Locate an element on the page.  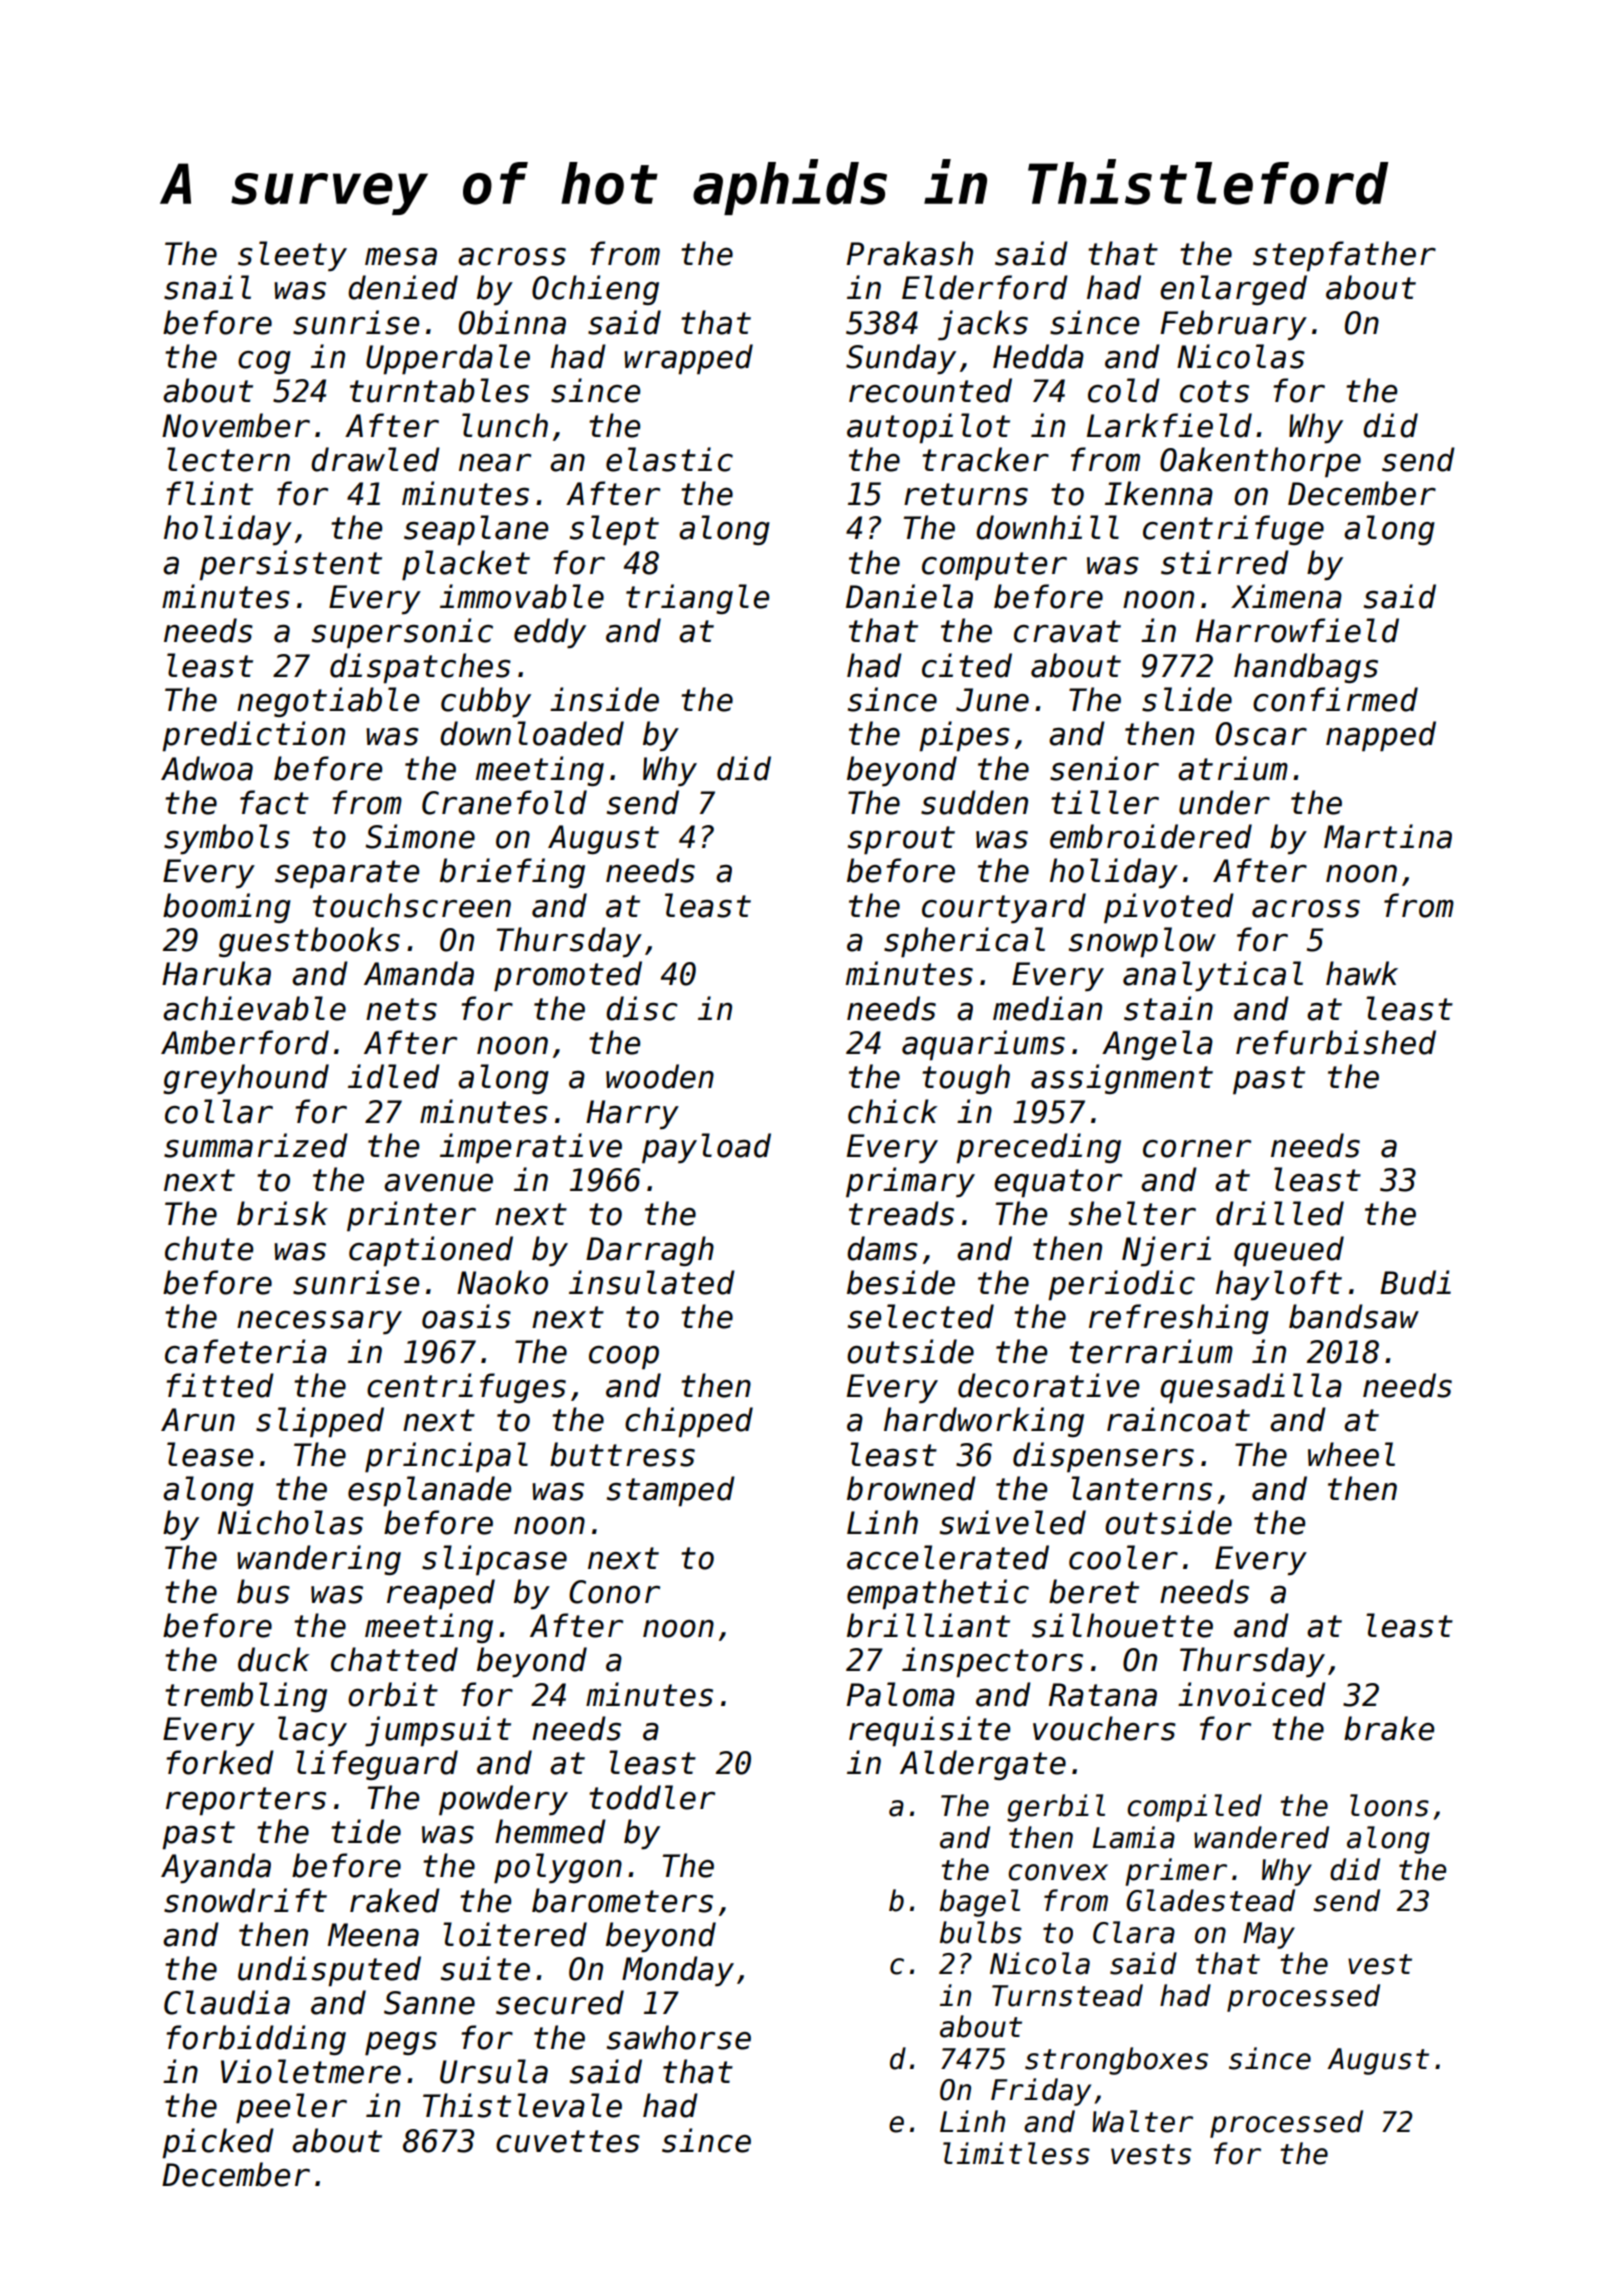
Prakash is located at coordinates (910, 253).
